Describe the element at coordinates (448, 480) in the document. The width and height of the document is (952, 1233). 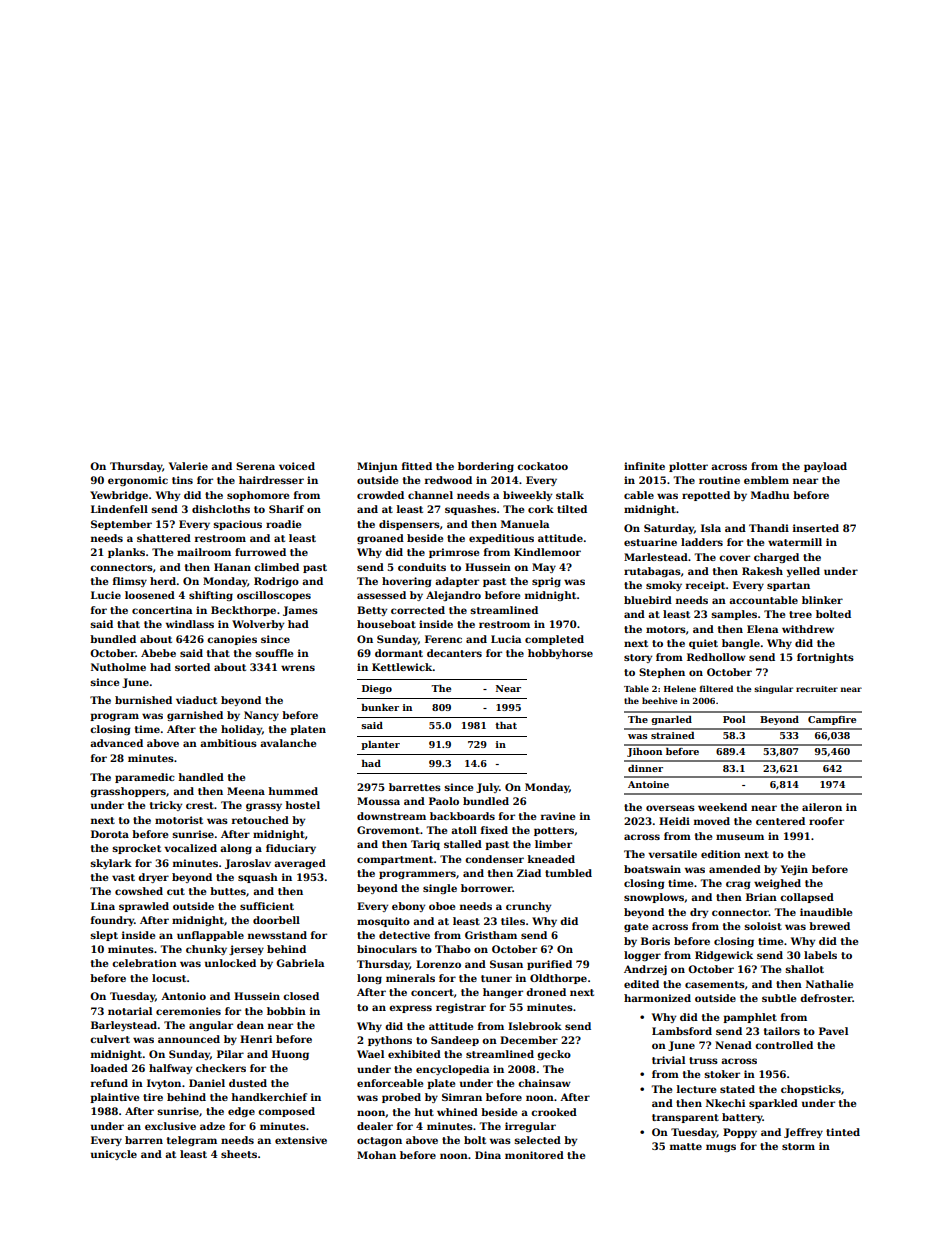
I see `redwood` at that location.
